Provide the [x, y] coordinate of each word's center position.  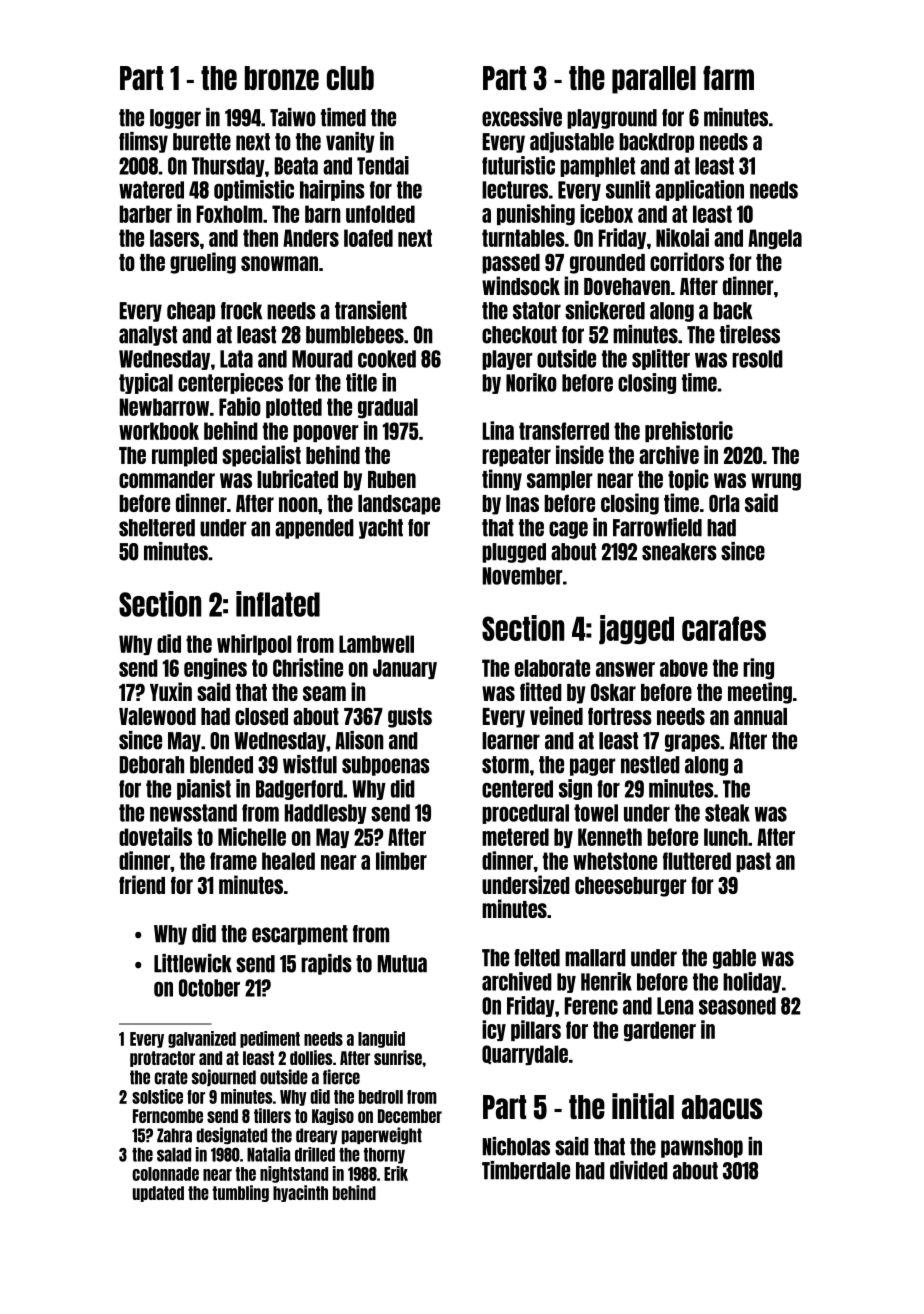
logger [175, 119]
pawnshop [702, 1148]
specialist [261, 456]
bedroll [381, 1097]
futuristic [518, 165]
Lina [498, 430]
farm [728, 78]
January [405, 669]
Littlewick [193, 963]
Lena [675, 1006]
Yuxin [171, 691]
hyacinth [300, 1193]
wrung [776, 482]
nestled [650, 765]
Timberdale [526, 1170]
